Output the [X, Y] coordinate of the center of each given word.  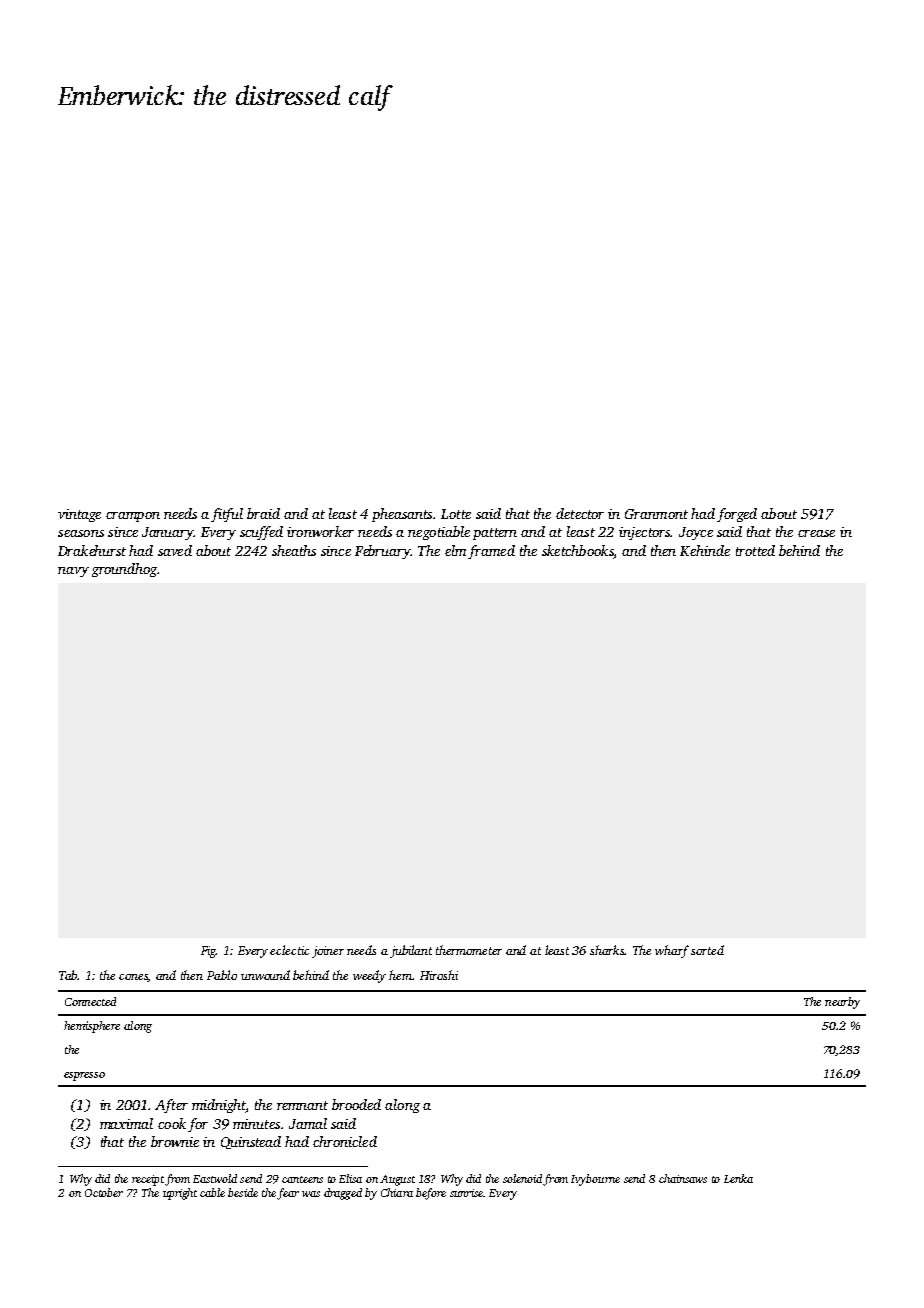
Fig [209, 952]
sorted [707, 950]
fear [288, 1194]
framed [491, 552]
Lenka [738, 1178]
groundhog [124, 570]
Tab [68, 975]
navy [73, 572]
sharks [607, 950]
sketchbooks [578, 550]
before [431, 1194]
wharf [672, 951]
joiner [328, 952]
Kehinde [705, 550]
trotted [755, 550]
